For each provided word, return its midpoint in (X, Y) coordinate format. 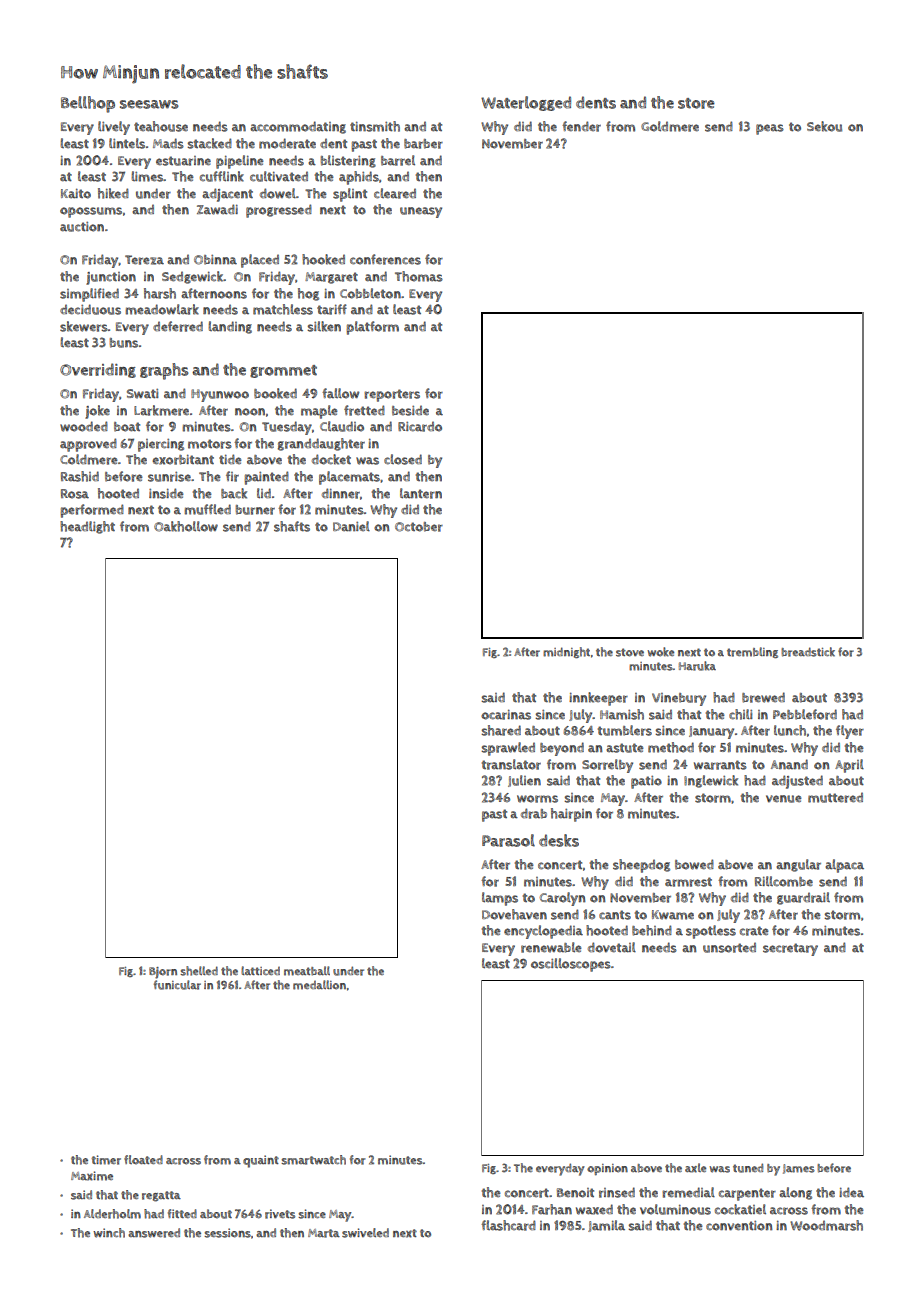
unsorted (729, 947)
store (696, 103)
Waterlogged (526, 103)
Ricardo (420, 426)
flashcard (508, 1225)
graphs (164, 371)
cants (615, 915)
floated (143, 1160)
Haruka (697, 666)
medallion (319, 985)
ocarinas (506, 715)
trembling (752, 652)
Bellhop (88, 104)
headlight (87, 527)
